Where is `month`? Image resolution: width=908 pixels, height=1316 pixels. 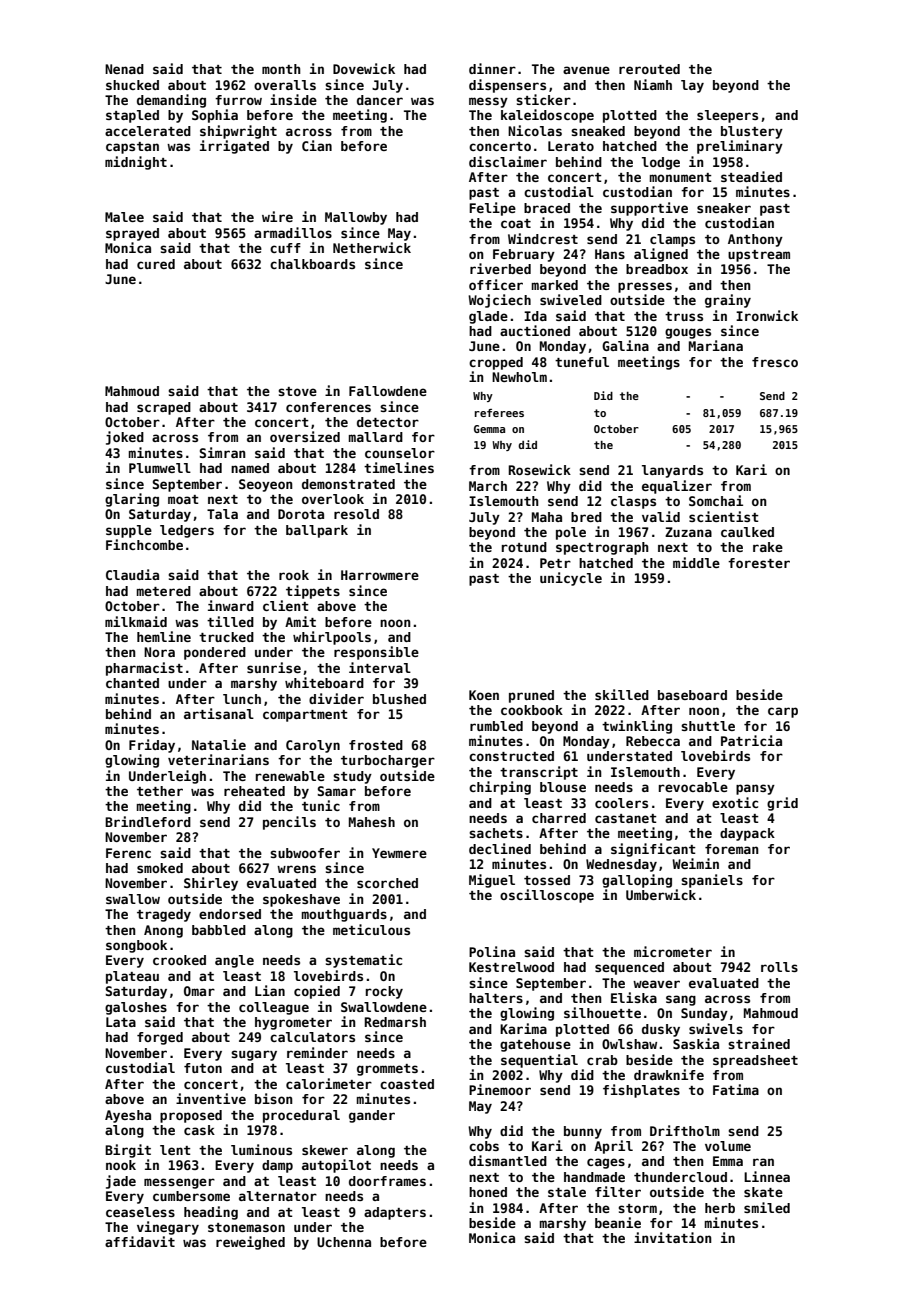
month is located at coordinates (281, 69).
